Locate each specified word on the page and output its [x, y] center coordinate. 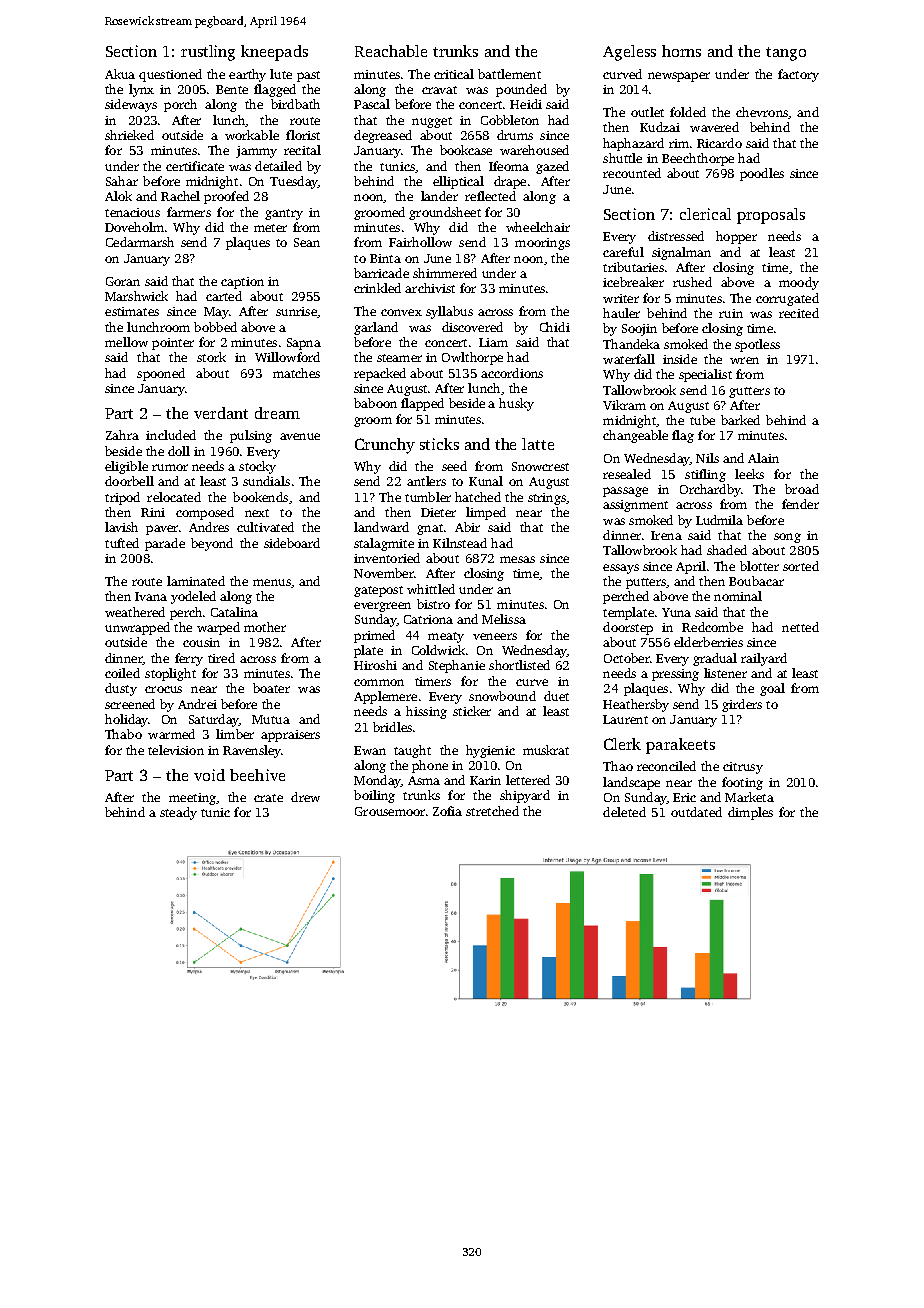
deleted [624, 812]
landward [381, 527]
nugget [432, 122]
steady [178, 813]
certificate [195, 166]
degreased [383, 136]
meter [270, 228]
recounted [632, 173]
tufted [122, 543]
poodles [762, 174]
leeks [749, 474]
